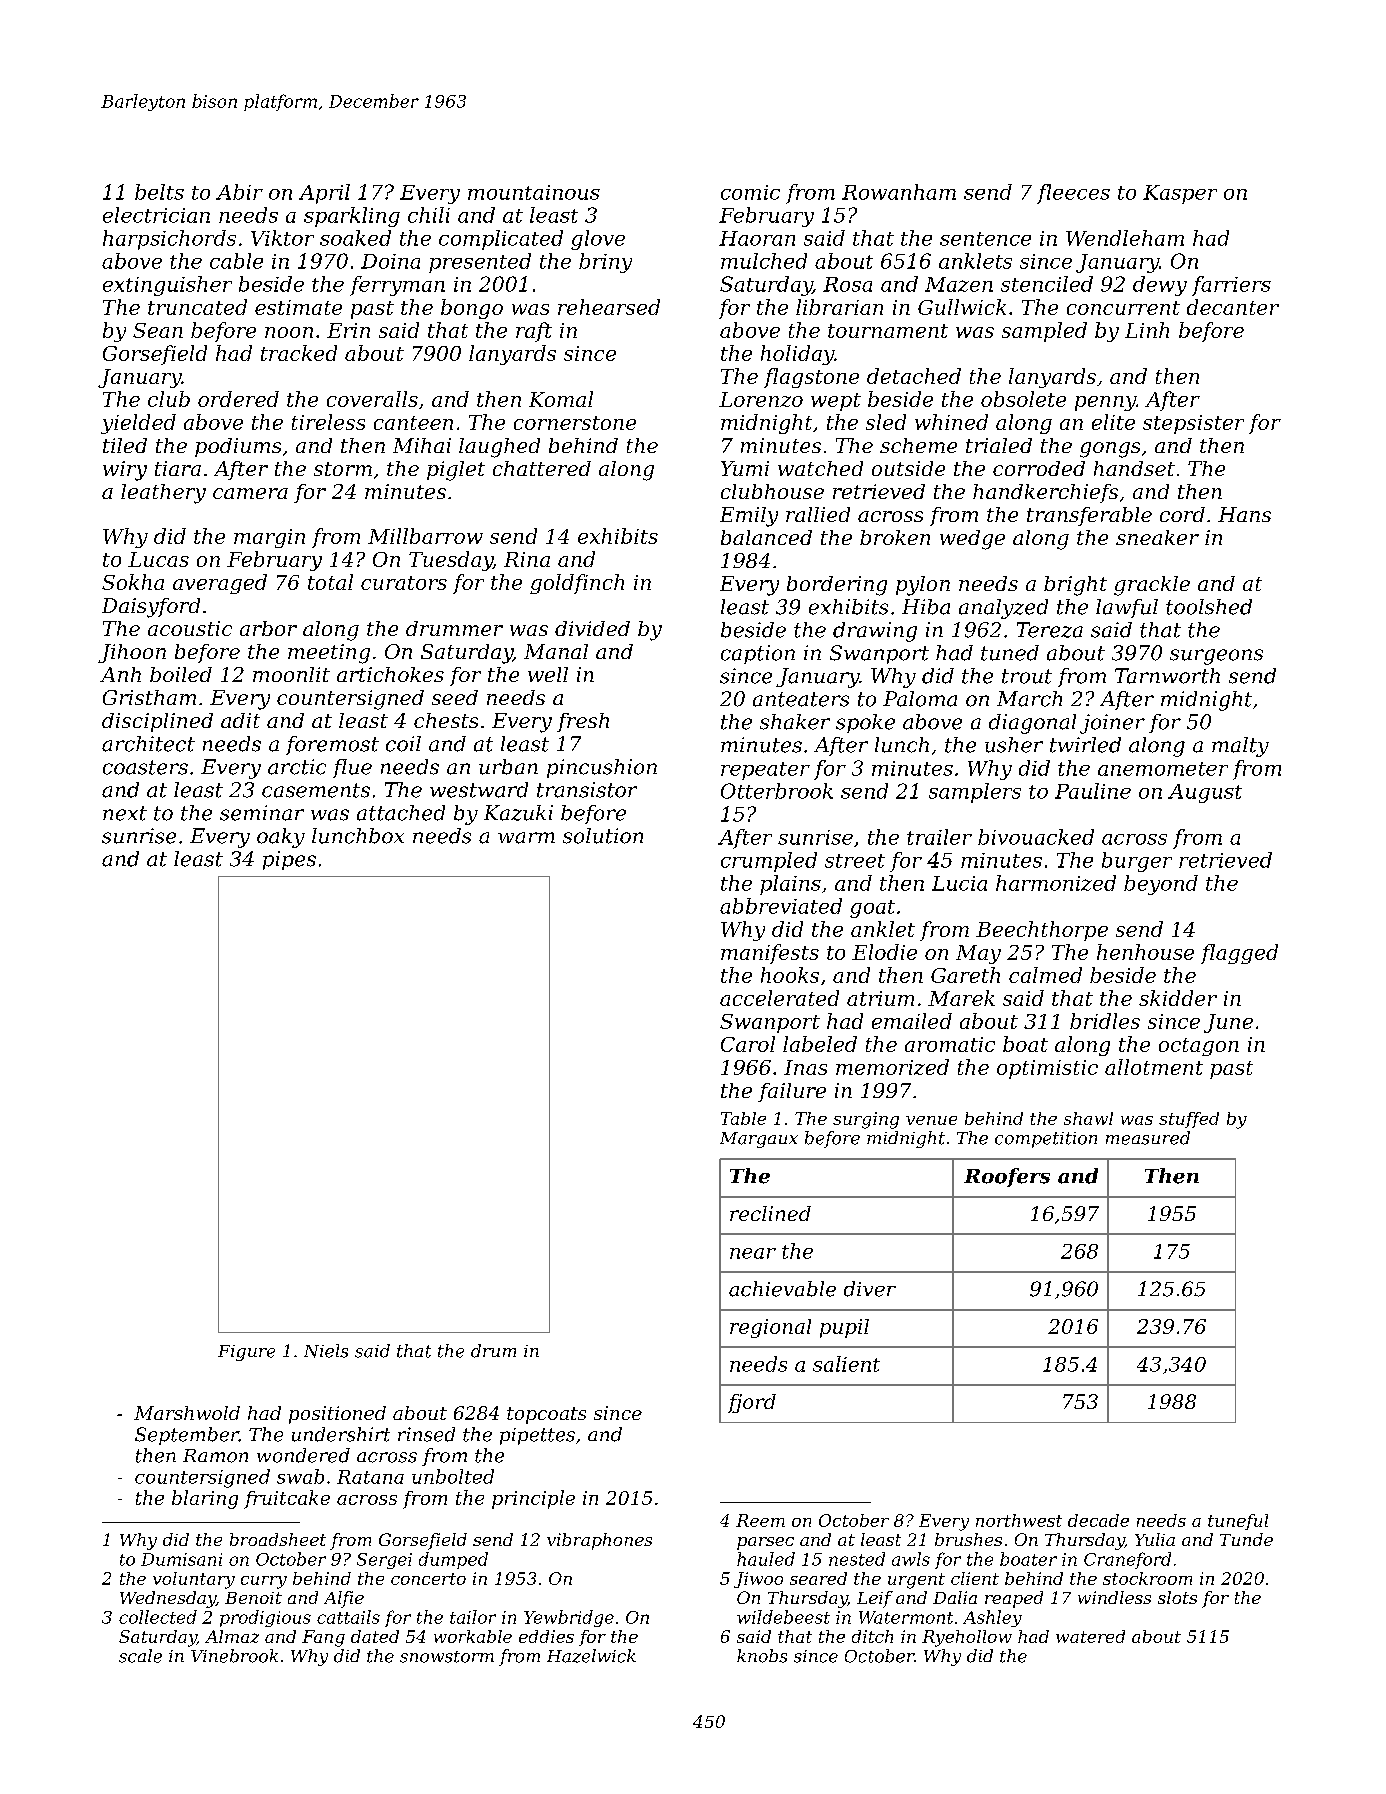 This page has height=1794, width=1386. I want to click on Ryehollow, so click(967, 1638).
